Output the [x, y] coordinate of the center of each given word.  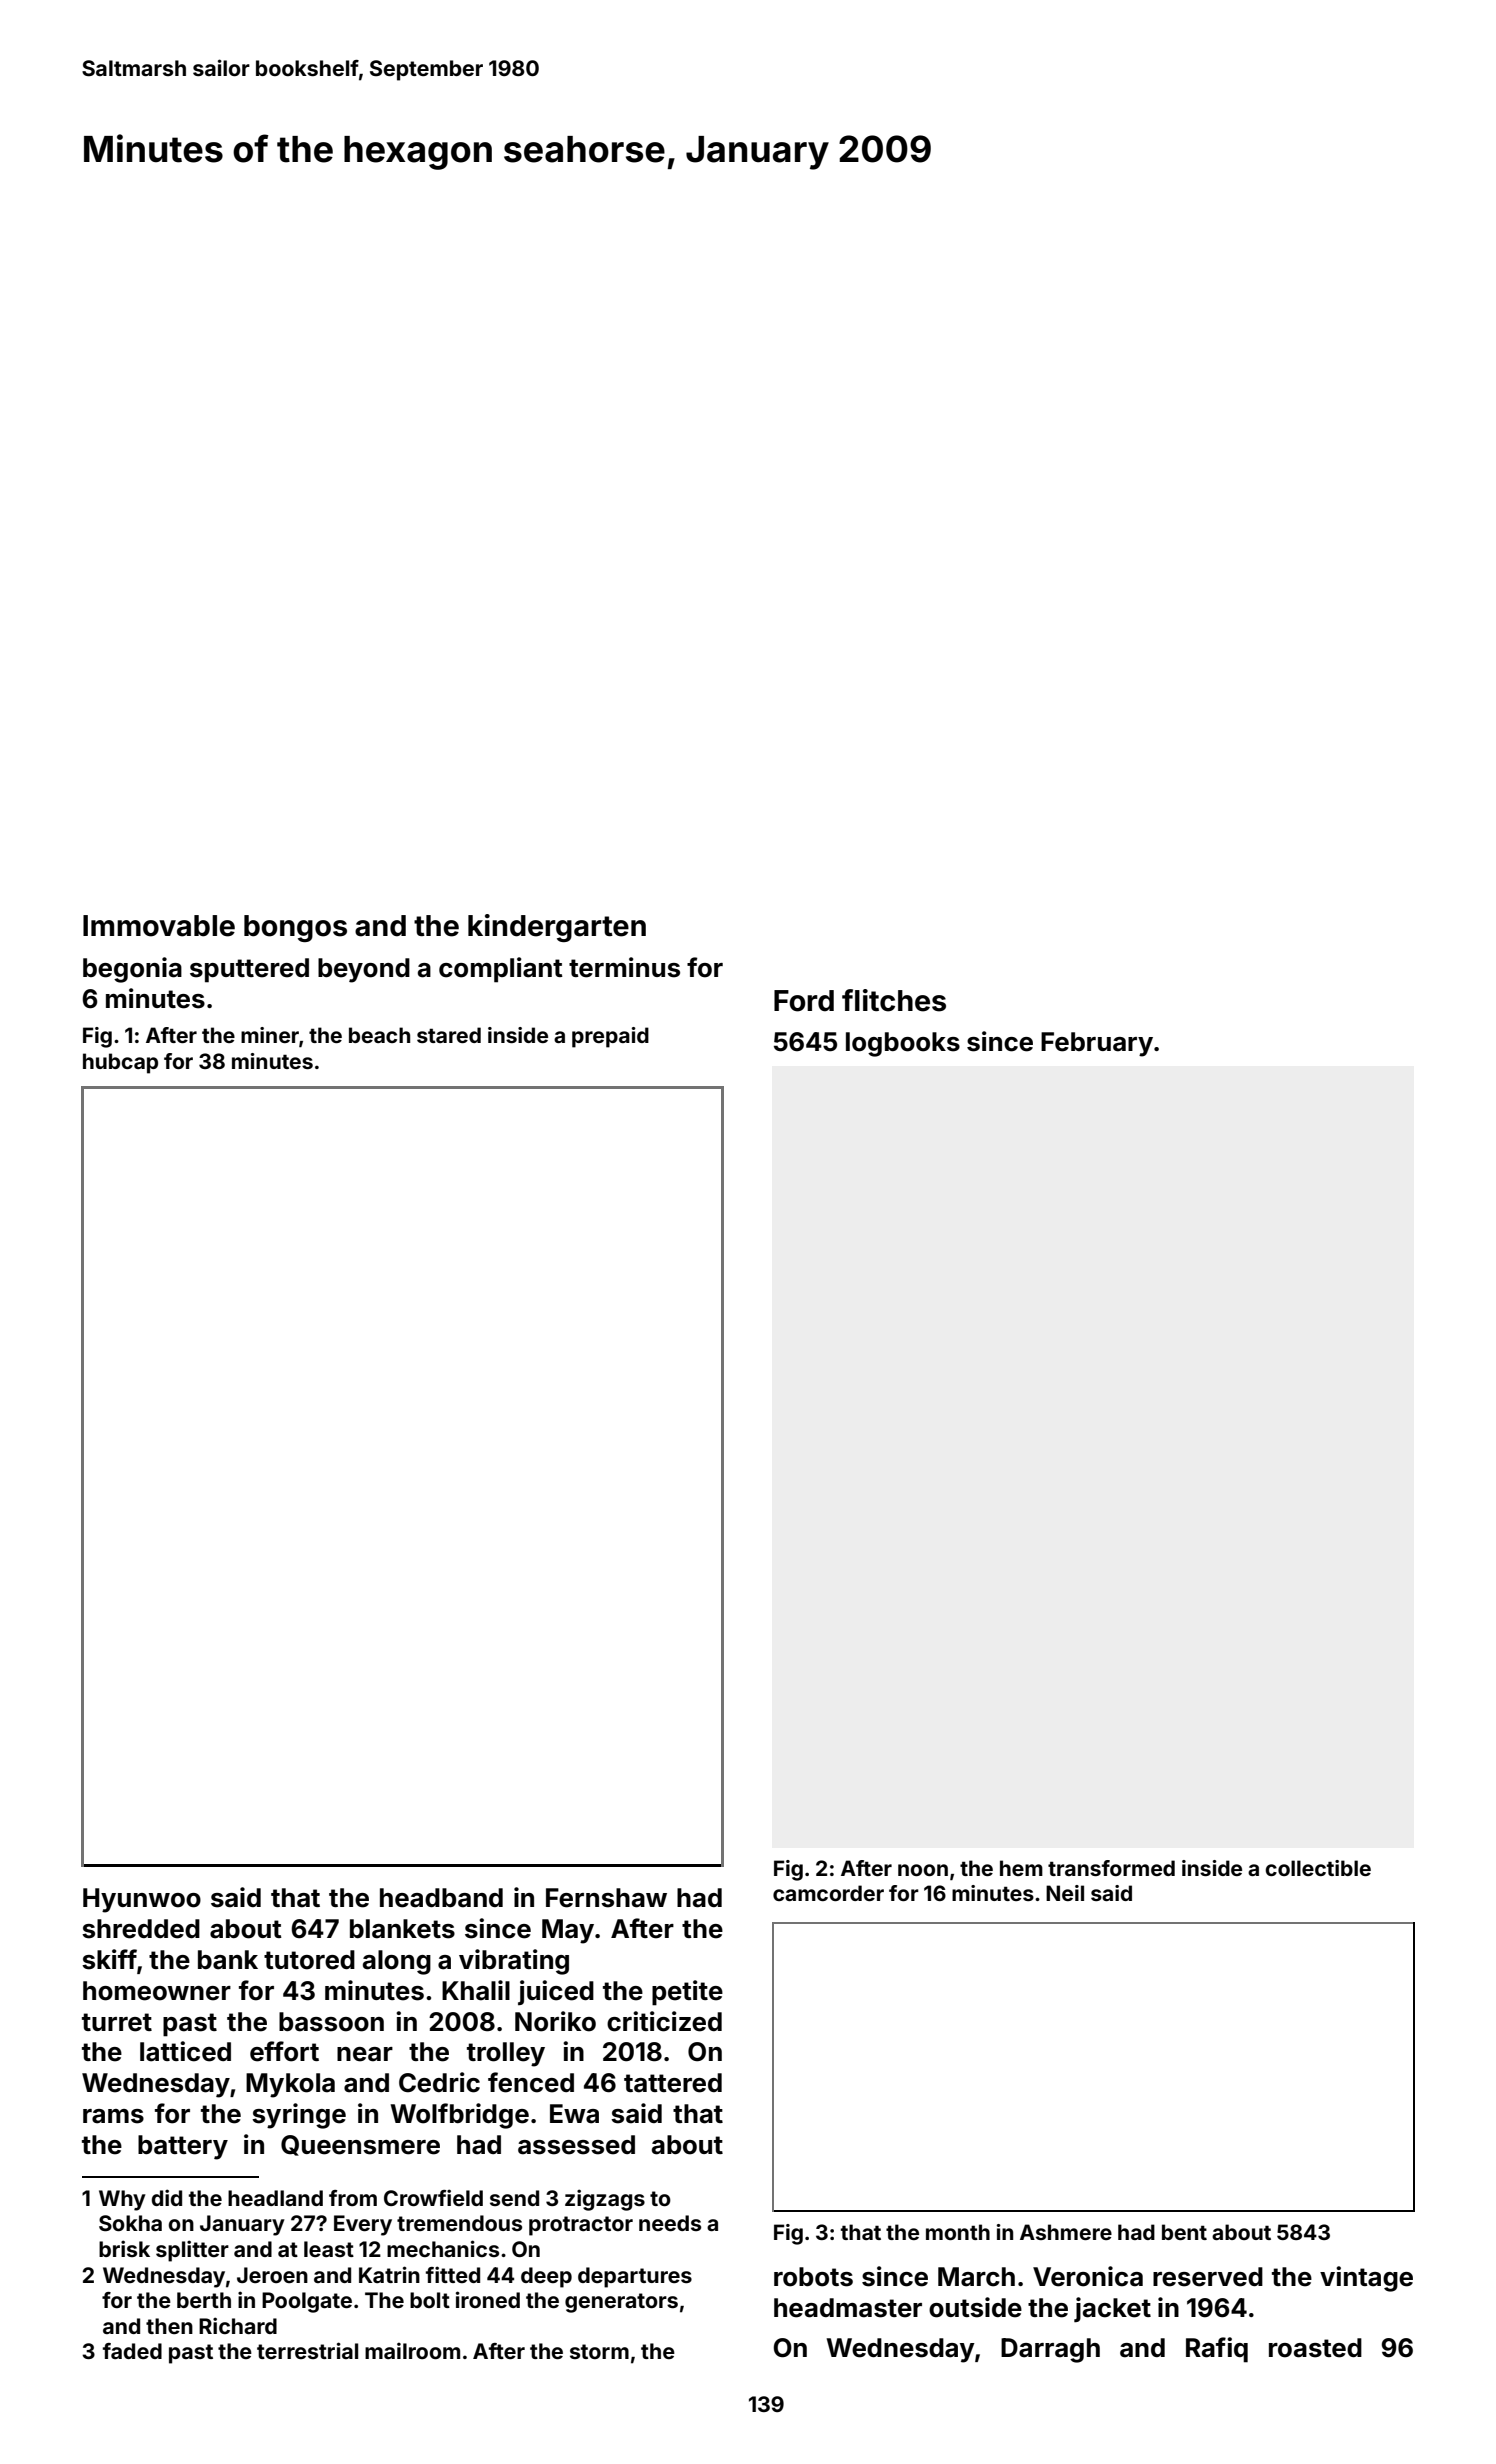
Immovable [159, 926]
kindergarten [557, 928]
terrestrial [307, 2350]
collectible [1318, 1868]
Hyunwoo [142, 1900]
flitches [894, 1000]
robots [813, 2277]
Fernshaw [606, 1898]
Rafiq [1217, 2350]
